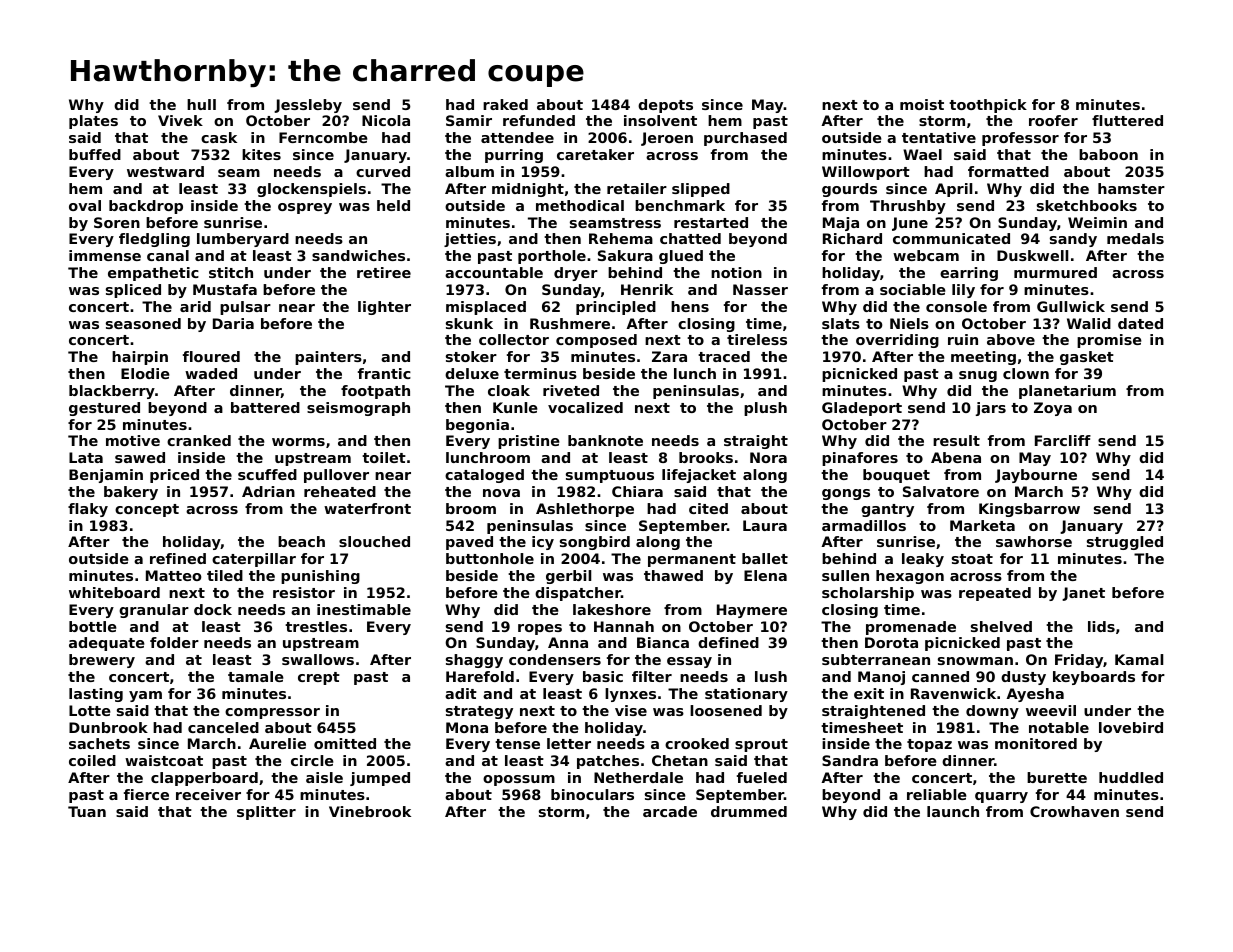  What do you see at coordinates (145, 696) in the screenshot?
I see `yam` at bounding box center [145, 696].
